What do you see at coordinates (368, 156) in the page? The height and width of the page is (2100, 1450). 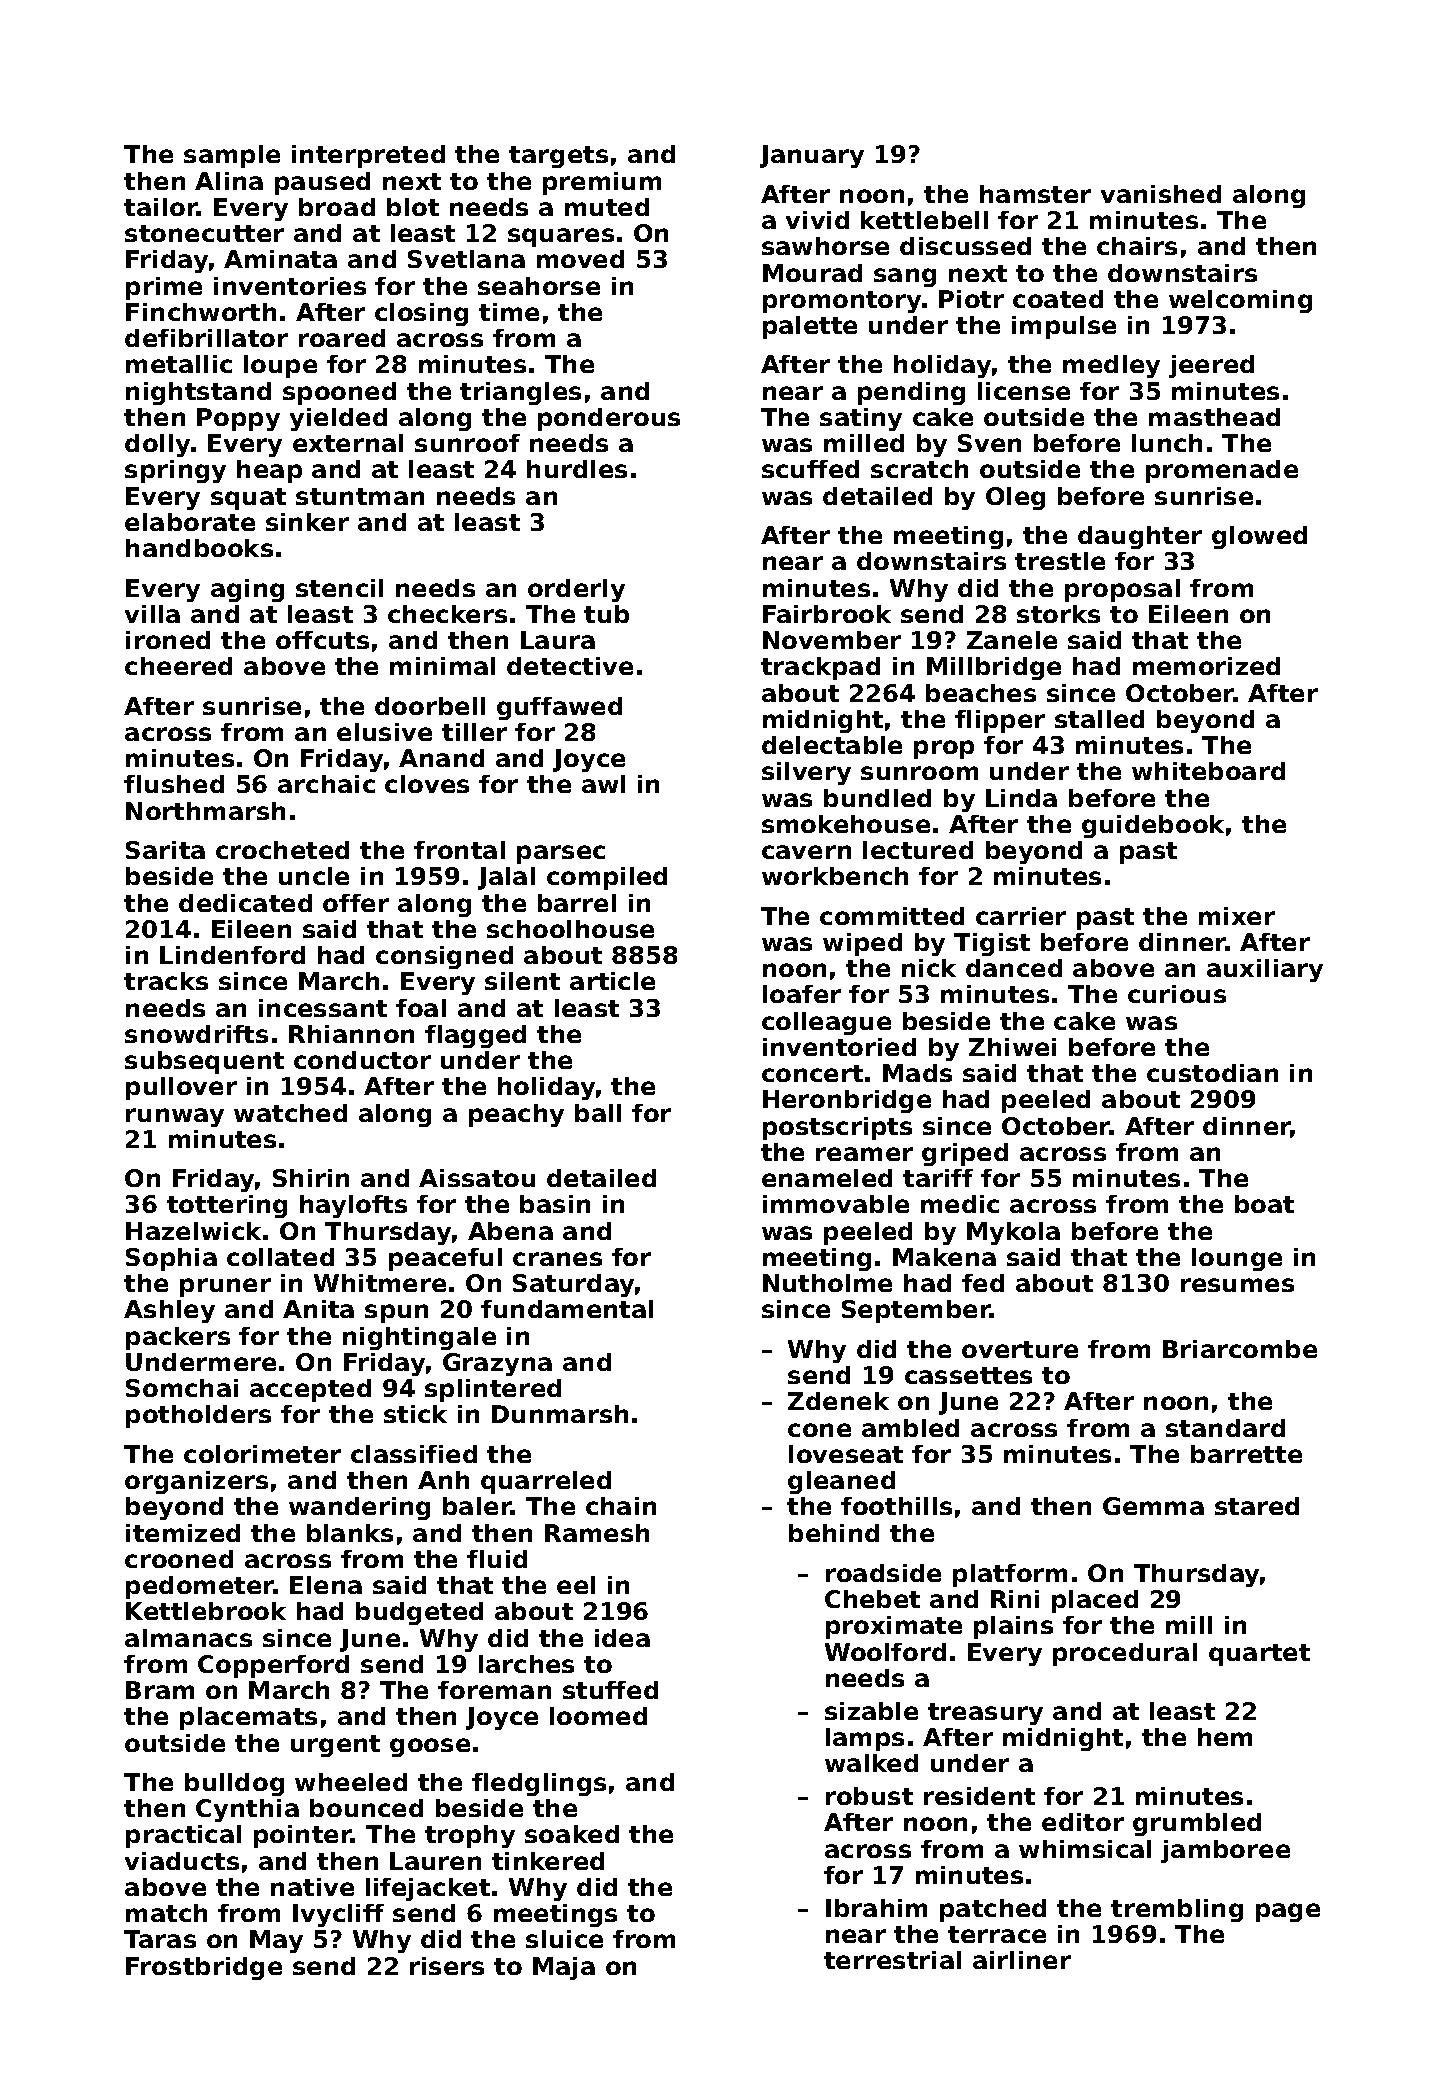 I see `interpreted` at bounding box center [368, 156].
